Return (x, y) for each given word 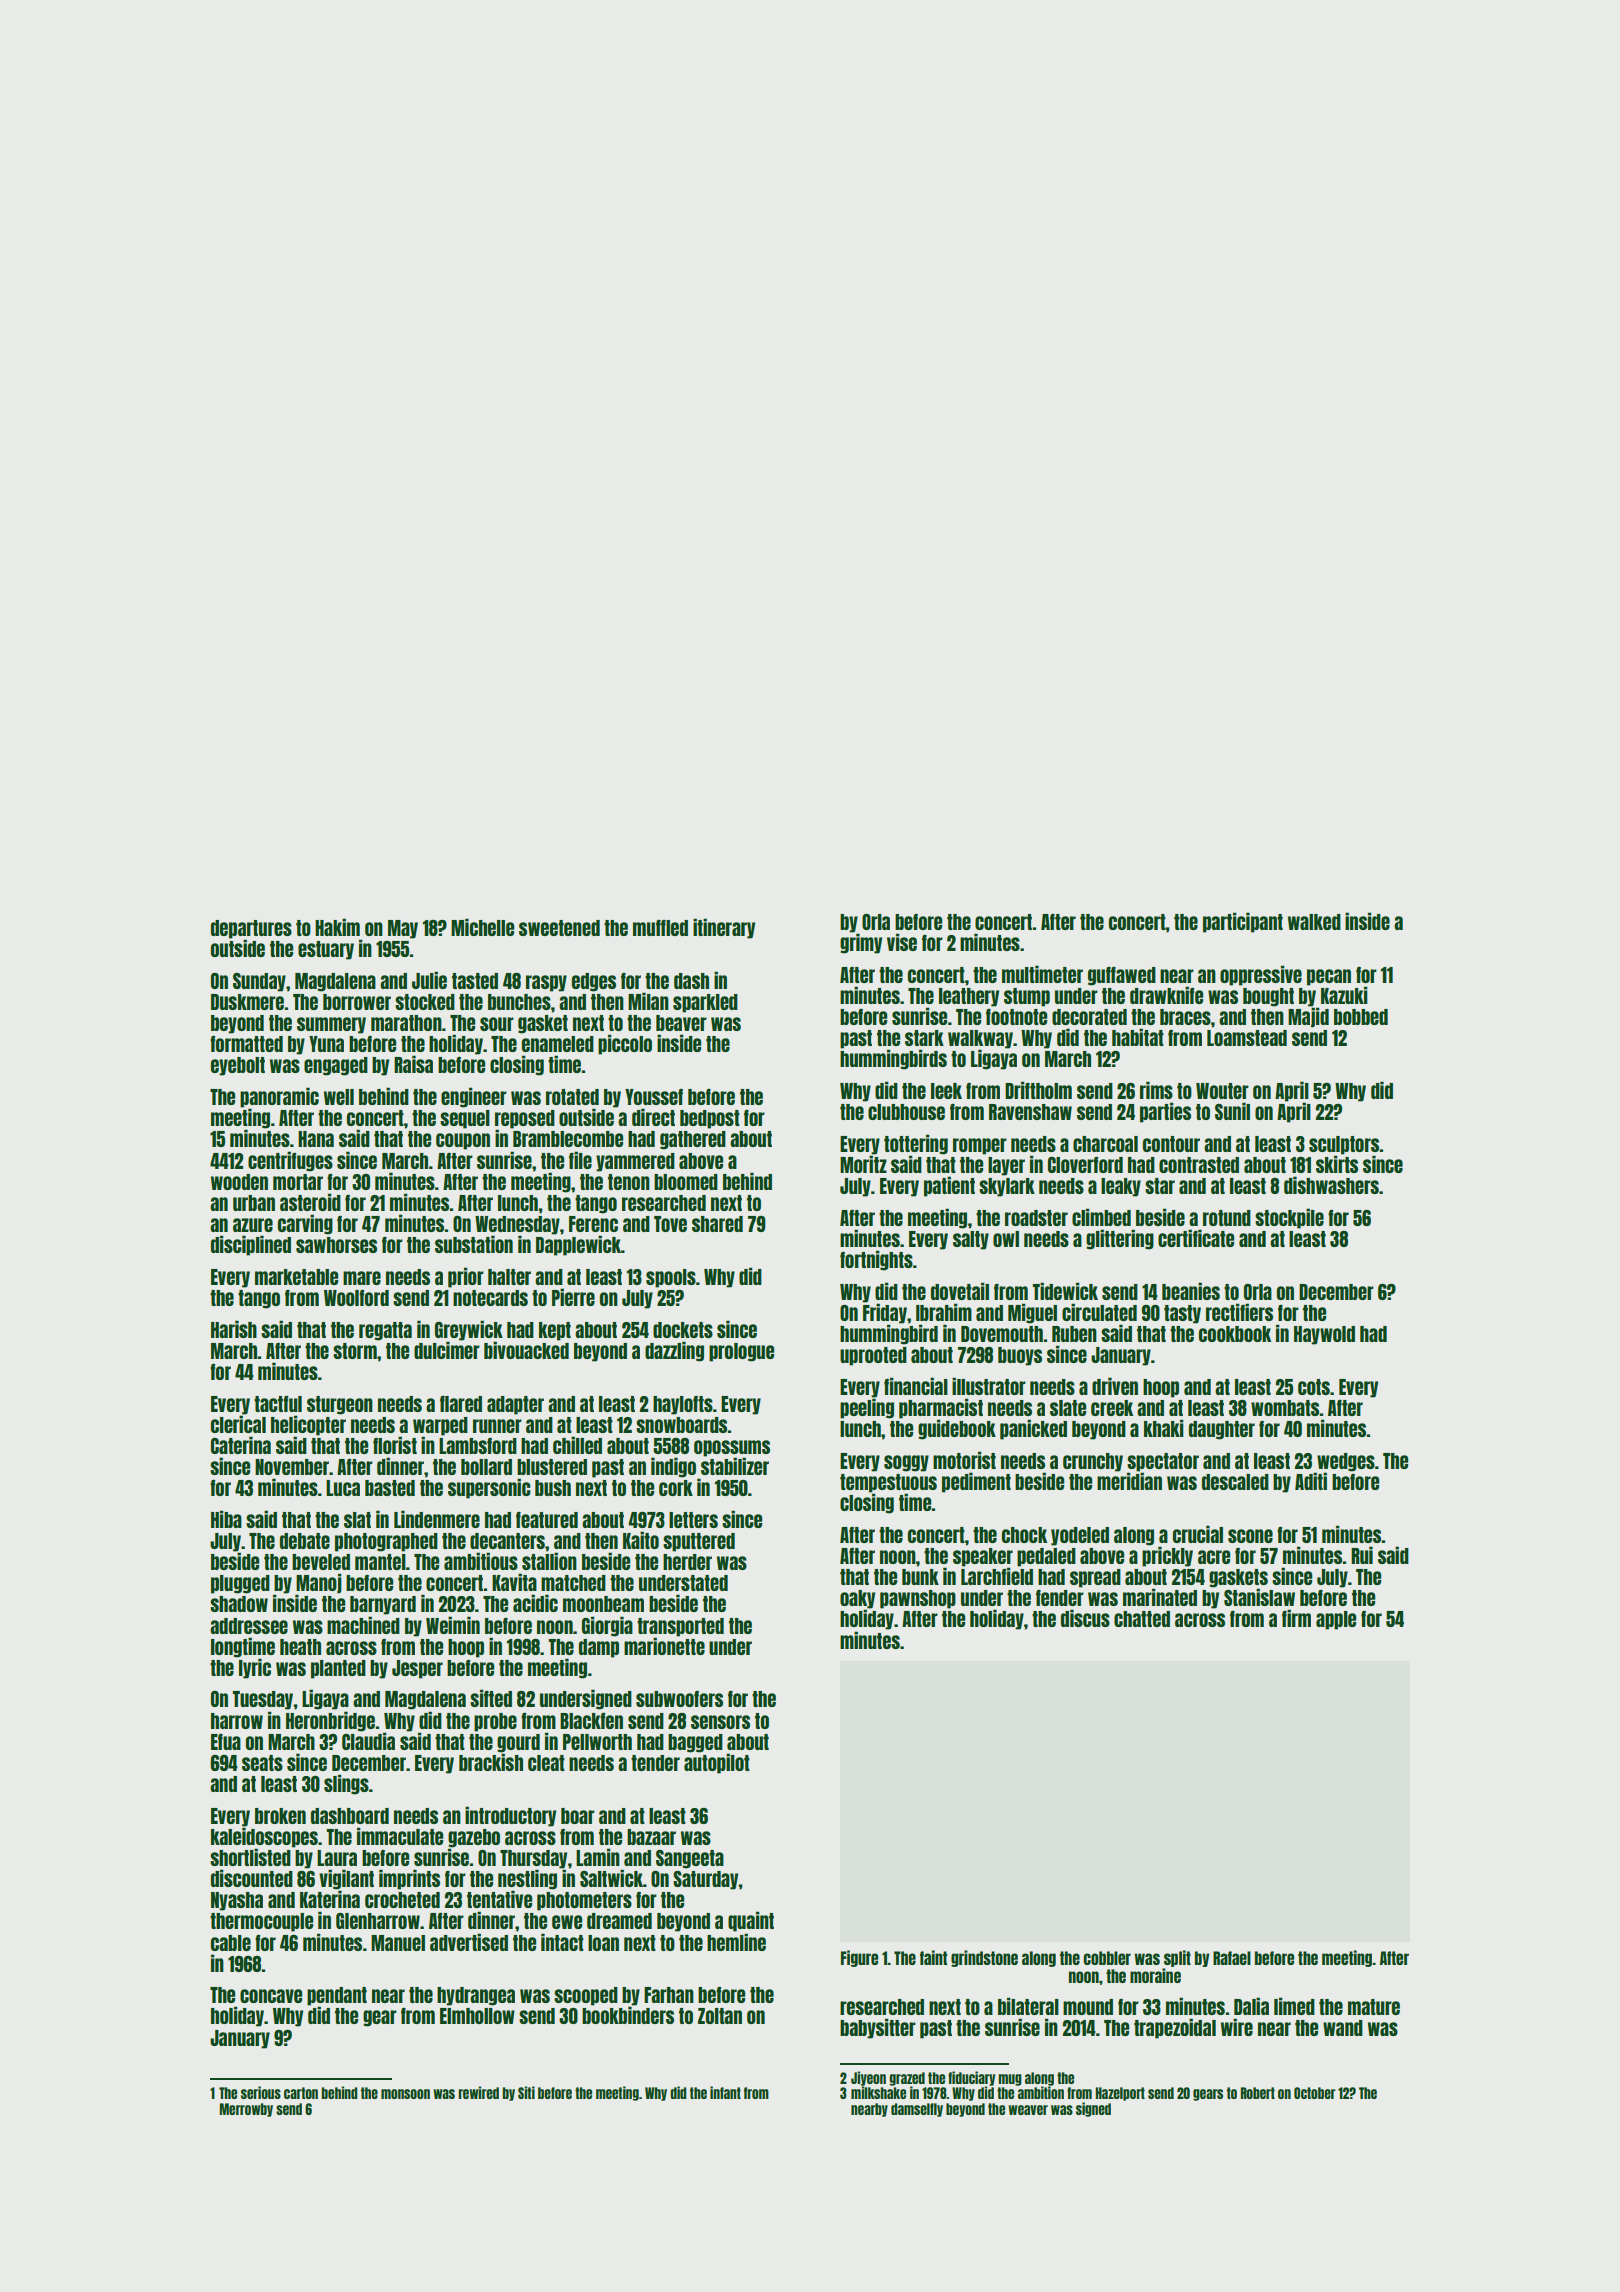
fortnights (876, 1260)
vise (902, 942)
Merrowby (246, 2110)
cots (1314, 1387)
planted (338, 1669)
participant (1243, 922)
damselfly (917, 2110)
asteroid (310, 1202)
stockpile (1289, 1218)
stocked (425, 1002)
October (1315, 2093)
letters (693, 1520)
